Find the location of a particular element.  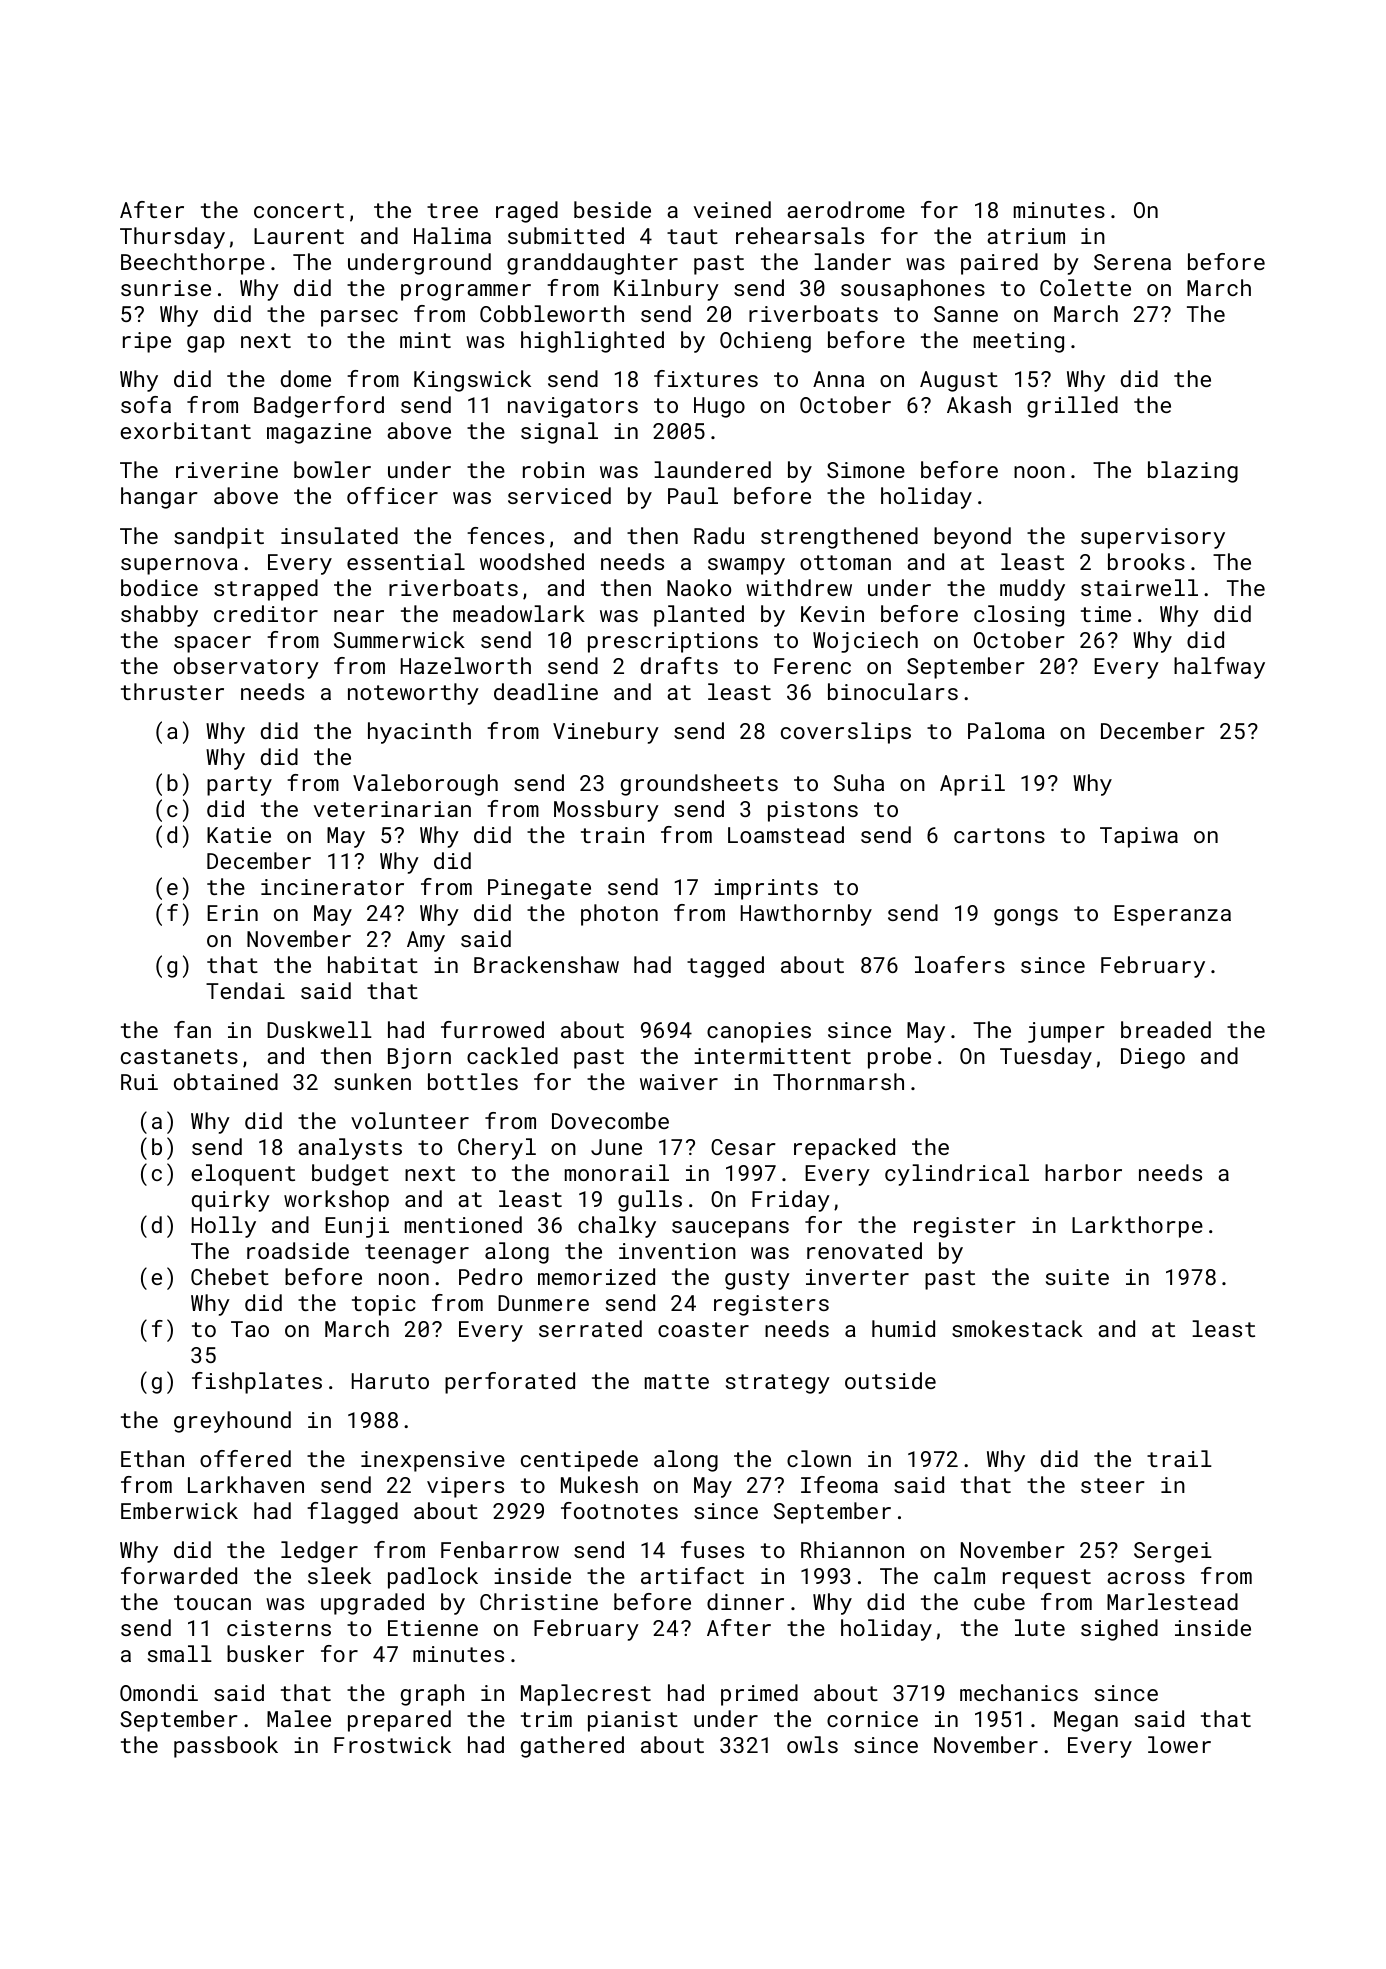

party is located at coordinates (239, 786).
